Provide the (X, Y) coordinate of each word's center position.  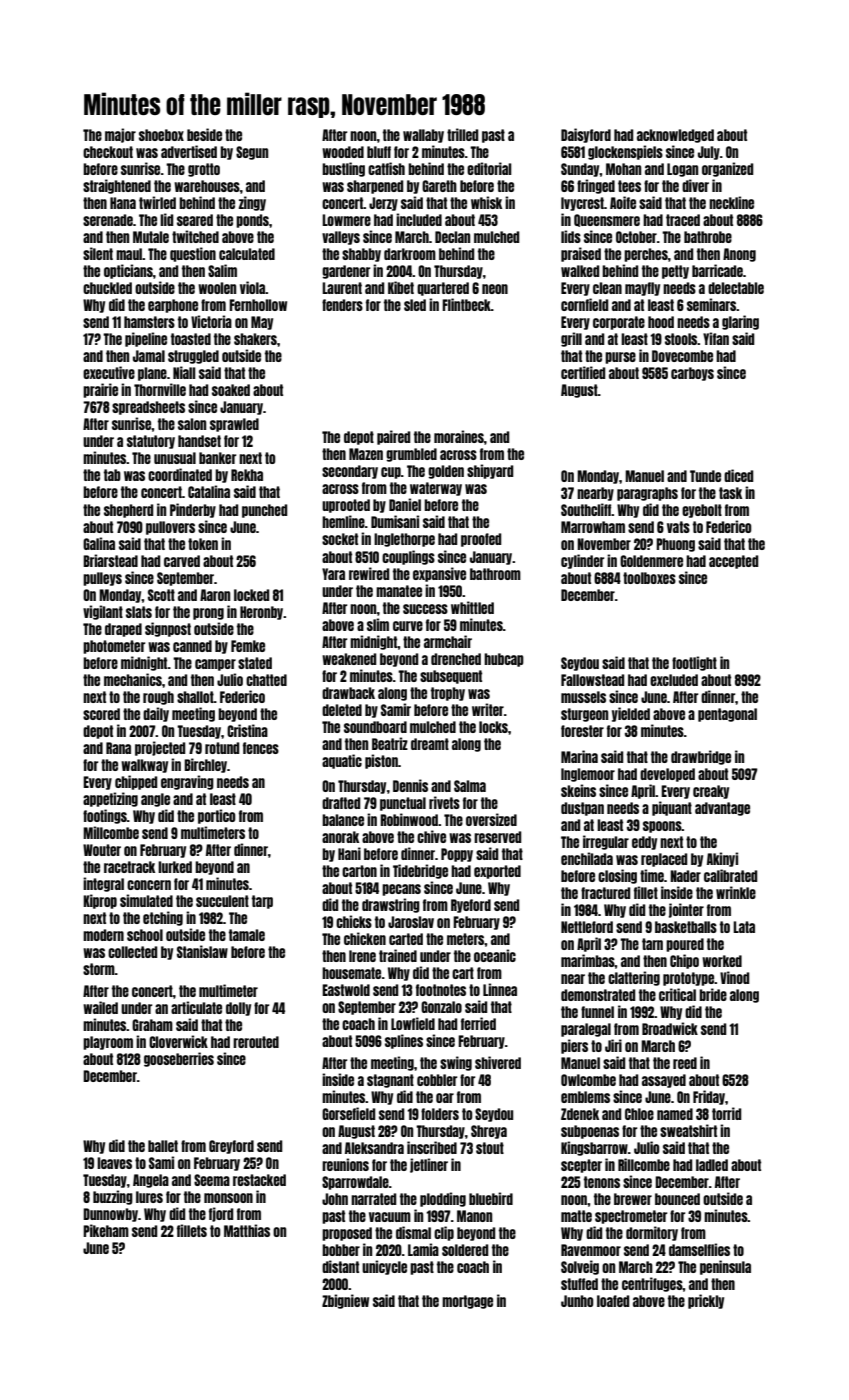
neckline (731, 202)
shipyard (490, 471)
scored (101, 714)
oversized (491, 819)
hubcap (504, 660)
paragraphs (647, 494)
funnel (597, 1012)
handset (199, 441)
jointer (686, 910)
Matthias (247, 1230)
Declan (452, 237)
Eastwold (346, 990)
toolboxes (649, 578)
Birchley (205, 765)
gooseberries (179, 1059)
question (193, 254)
